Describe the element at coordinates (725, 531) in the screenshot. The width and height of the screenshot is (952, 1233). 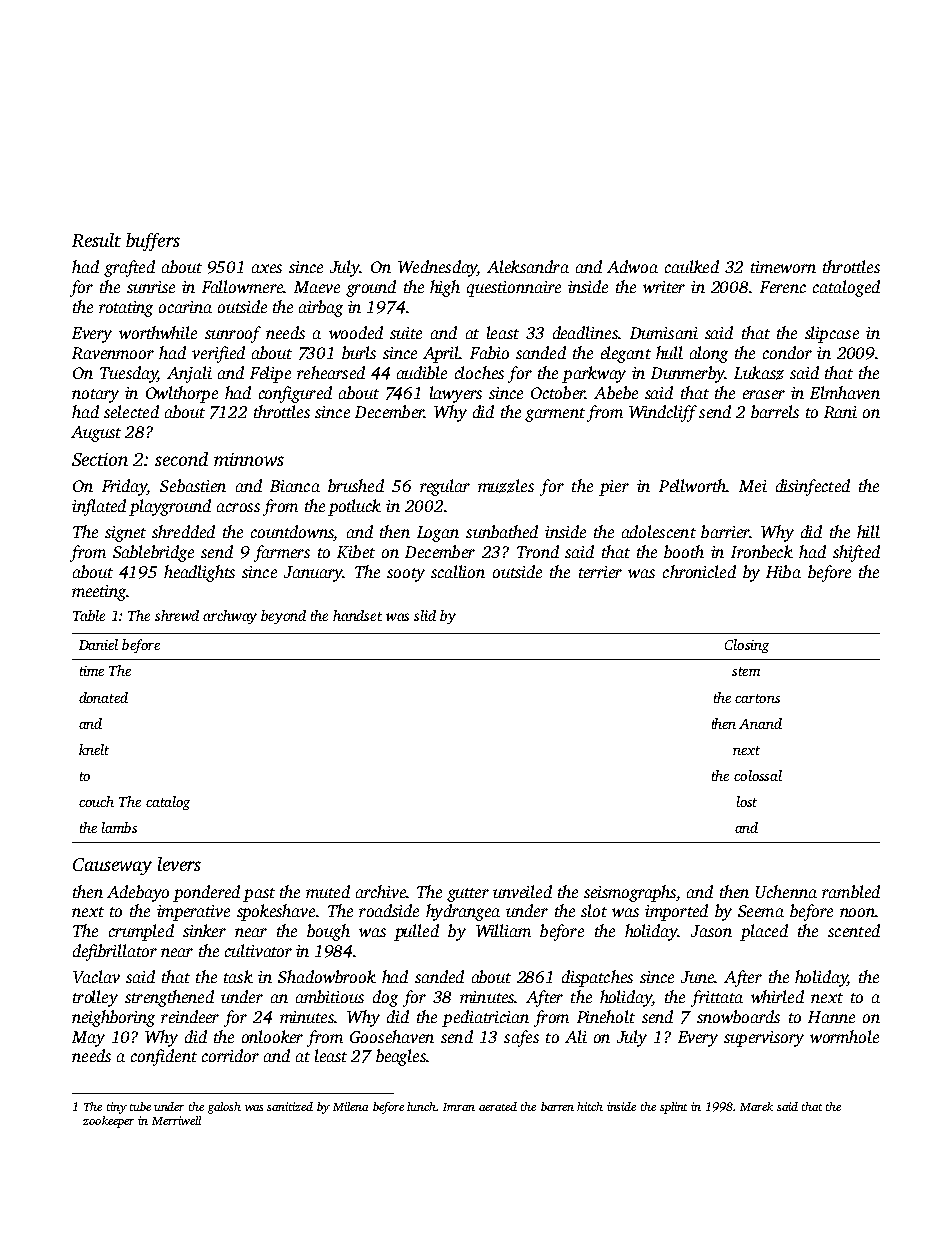
I see `barrier` at that location.
